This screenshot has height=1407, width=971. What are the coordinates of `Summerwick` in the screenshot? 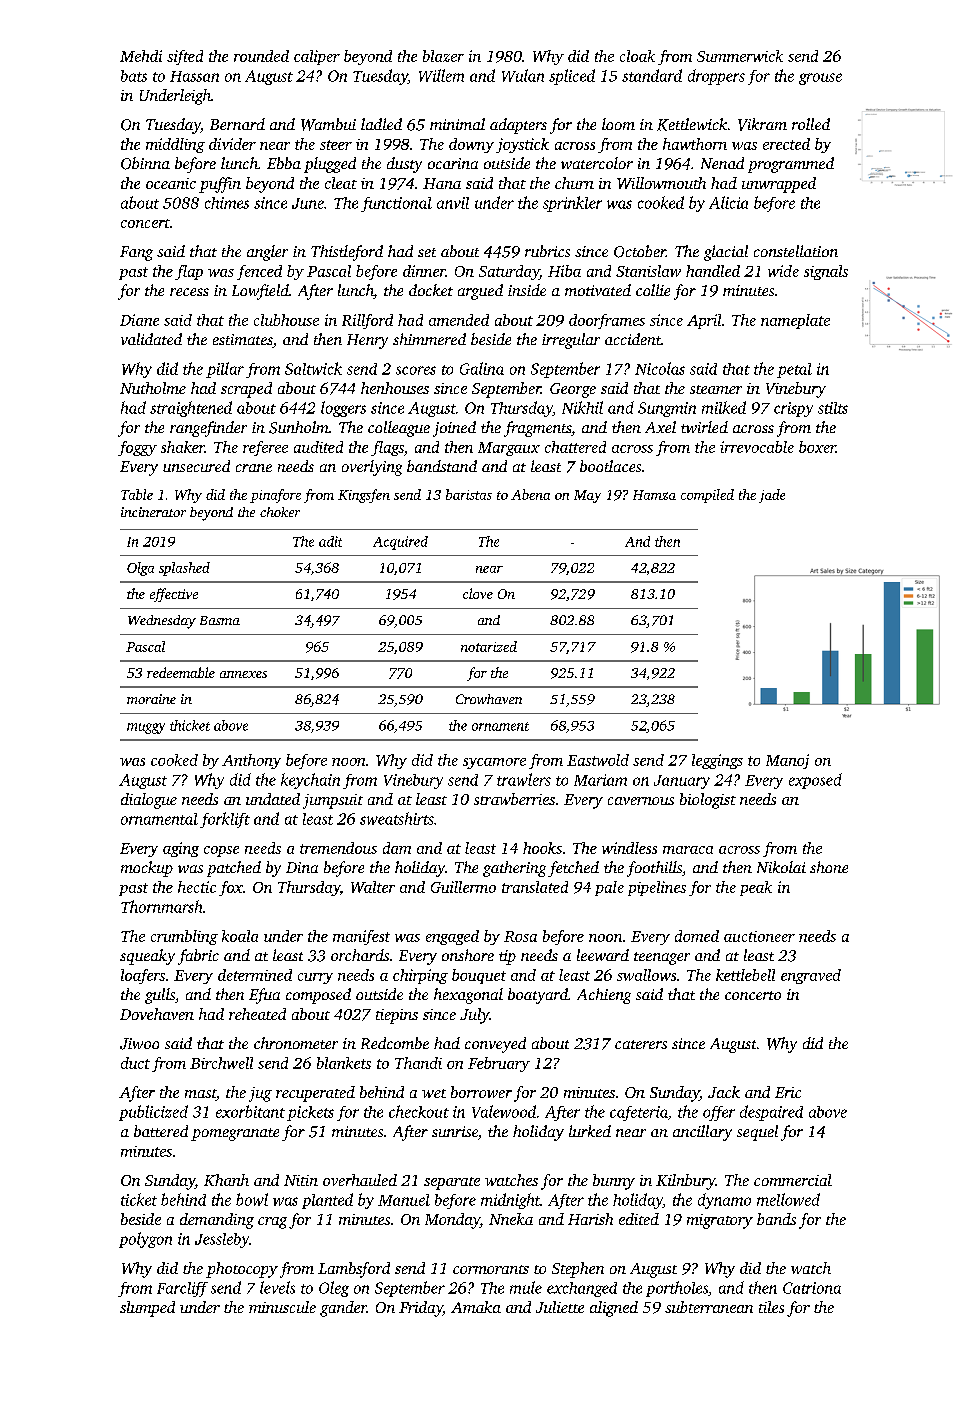 It's located at (740, 56).
